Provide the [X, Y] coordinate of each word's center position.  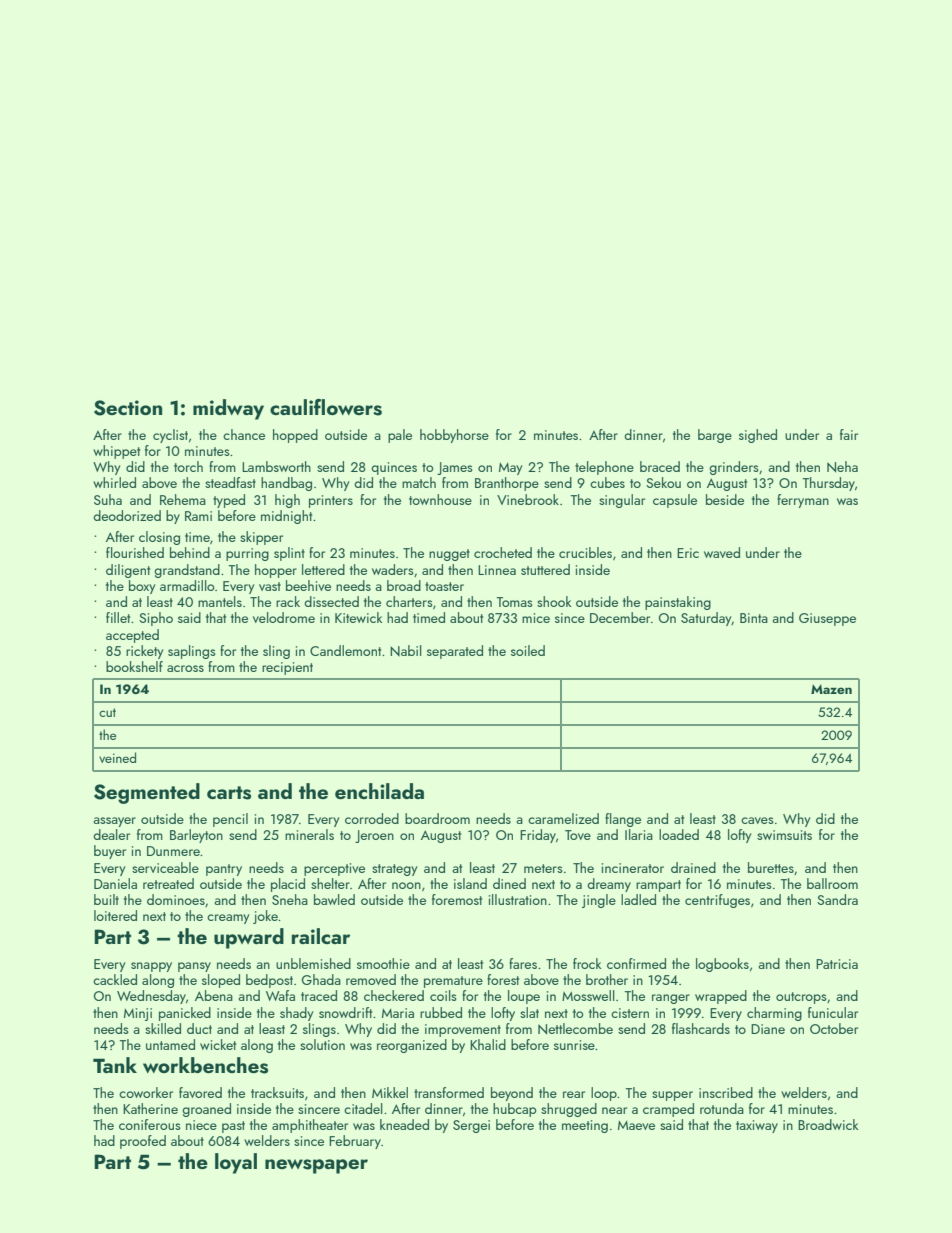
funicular [833, 1012]
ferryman [803, 501]
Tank [115, 1065]
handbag [286, 484]
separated [455, 652]
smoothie [383, 963]
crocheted [503, 552]
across [185, 668]
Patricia [837, 964]
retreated [168, 883]
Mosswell [588, 995]
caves [757, 820]
